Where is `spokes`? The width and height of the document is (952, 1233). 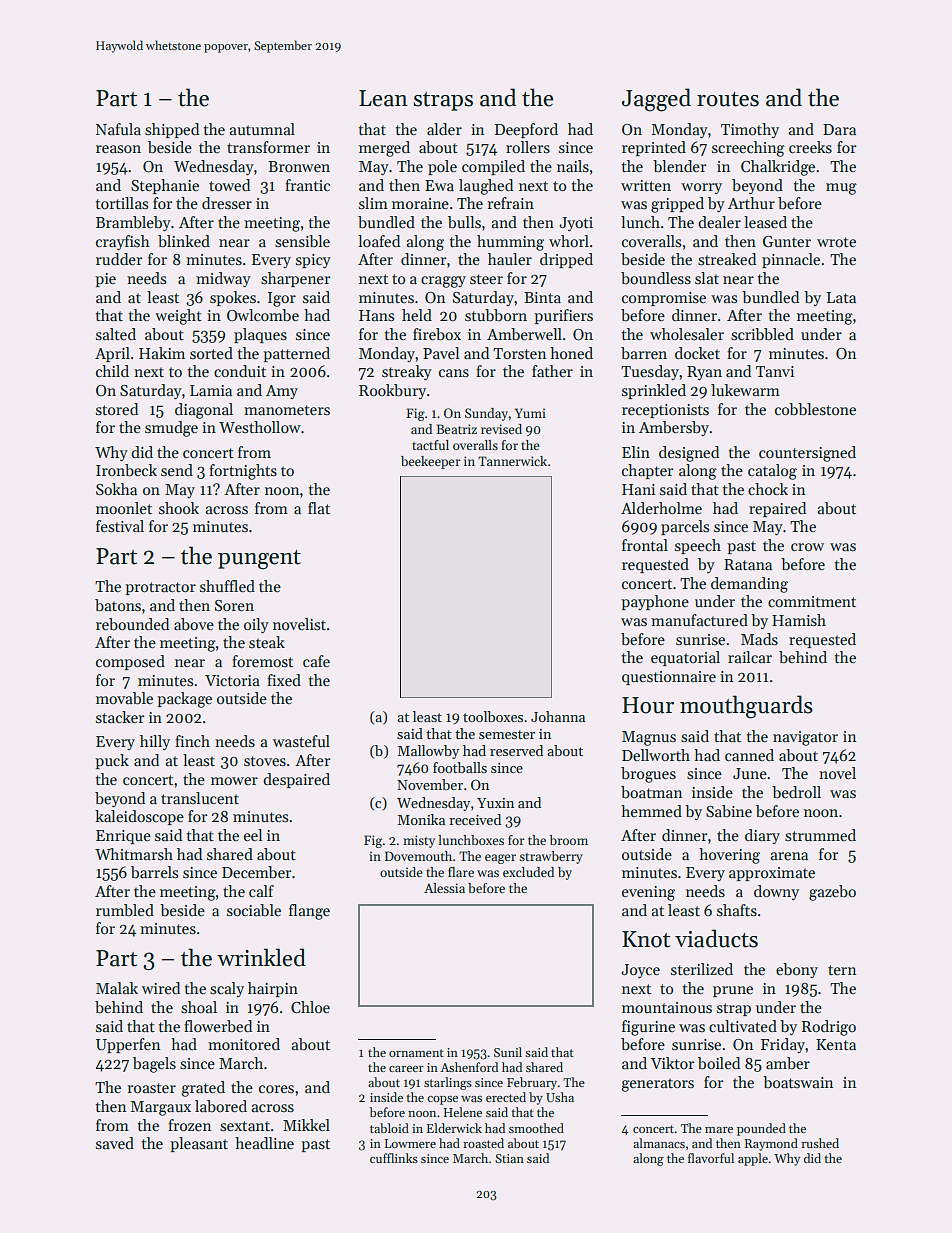
spokes is located at coordinates (233, 298).
